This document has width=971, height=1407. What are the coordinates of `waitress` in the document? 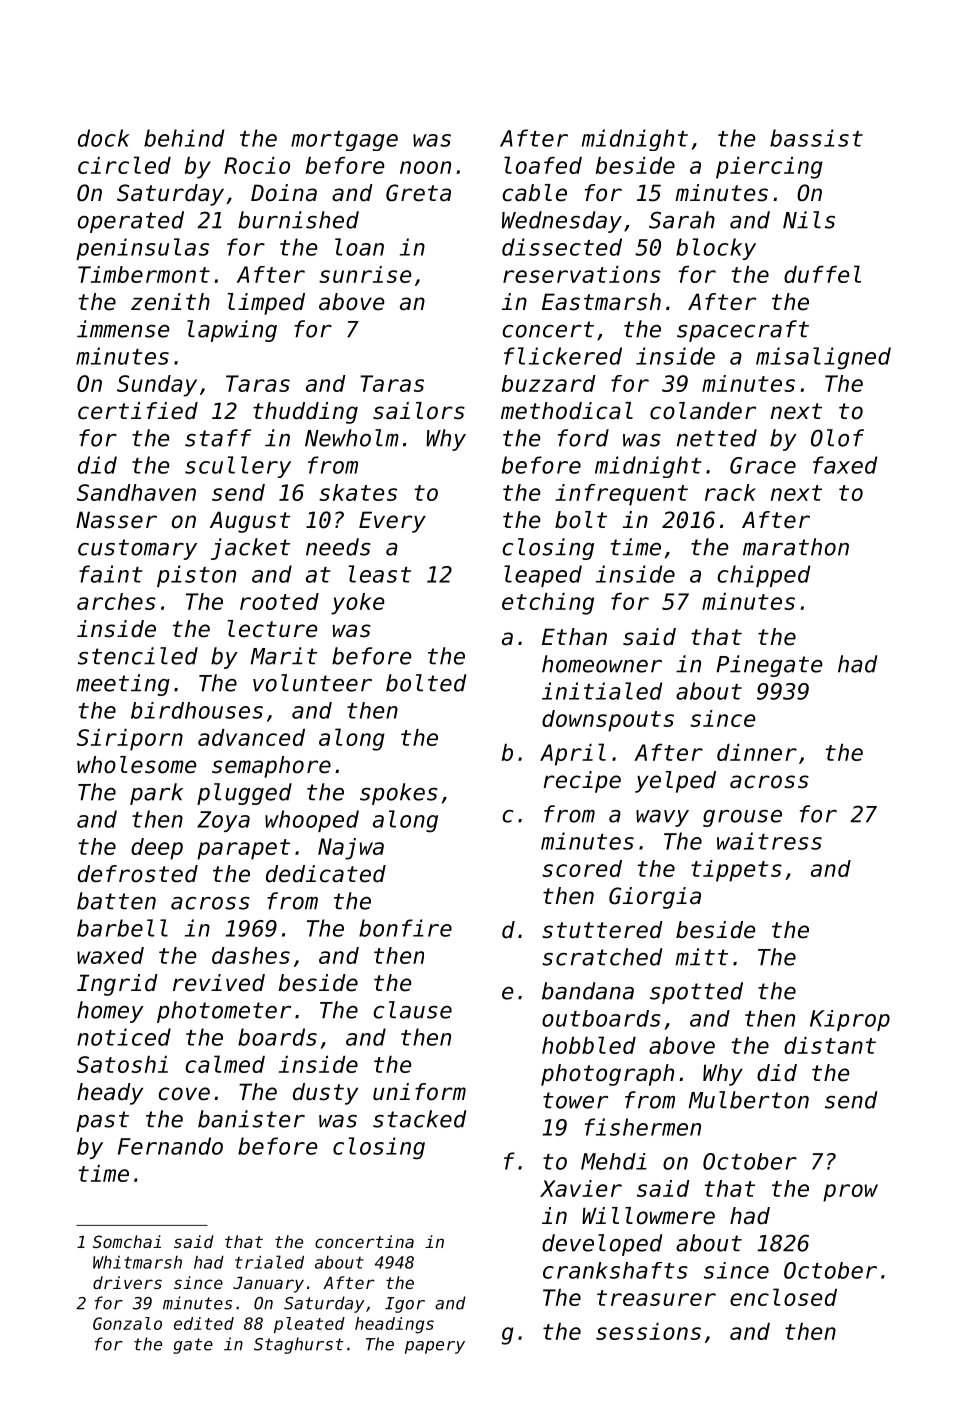 It's located at (769, 841).
